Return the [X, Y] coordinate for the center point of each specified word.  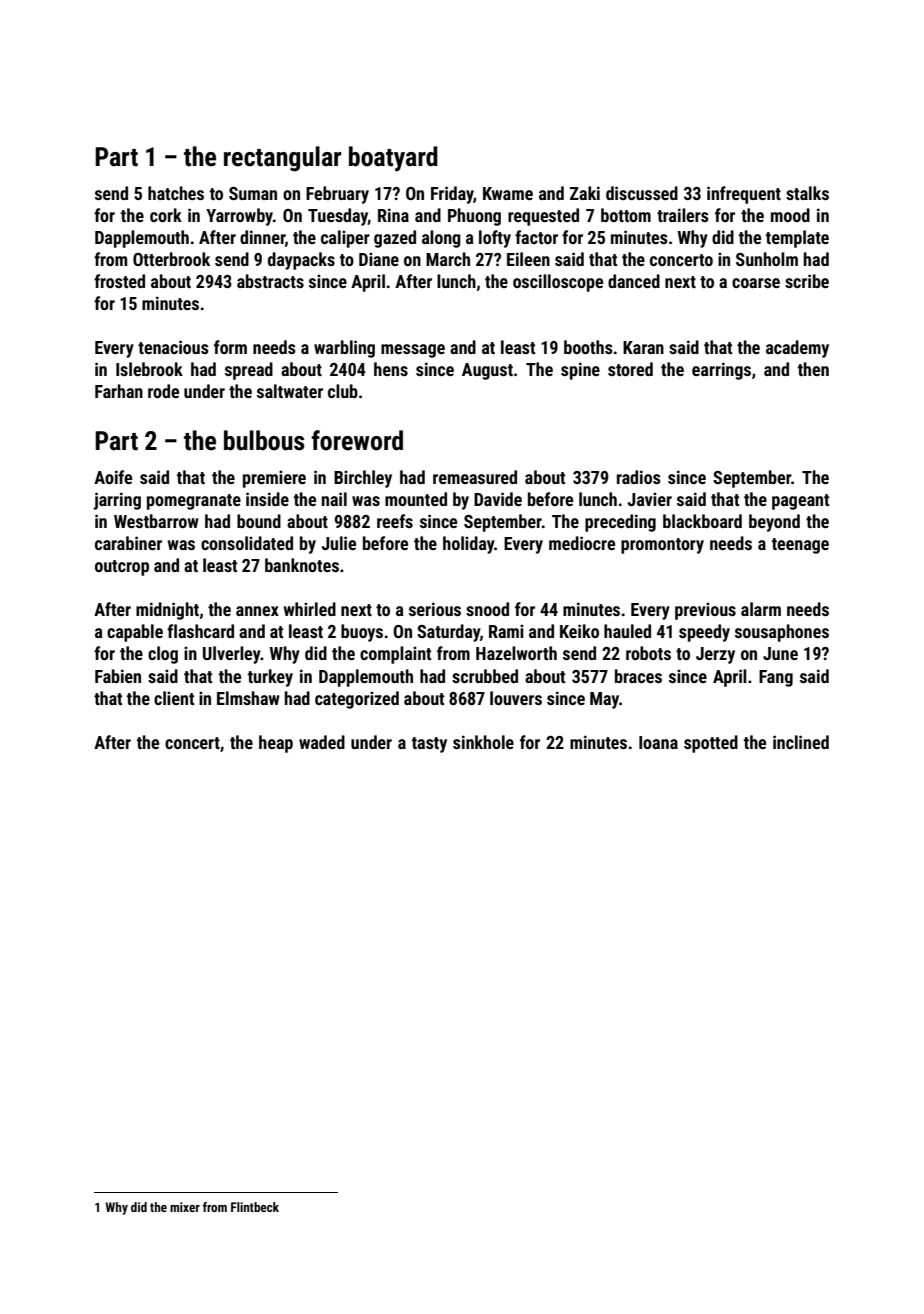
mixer [185, 1207]
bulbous [264, 440]
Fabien [118, 676]
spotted [711, 744]
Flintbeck [255, 1207]
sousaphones [782, 633]
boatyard [393, 159]
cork [166, 215]
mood [790, 215]
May [604, 700]
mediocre [582, 543]
